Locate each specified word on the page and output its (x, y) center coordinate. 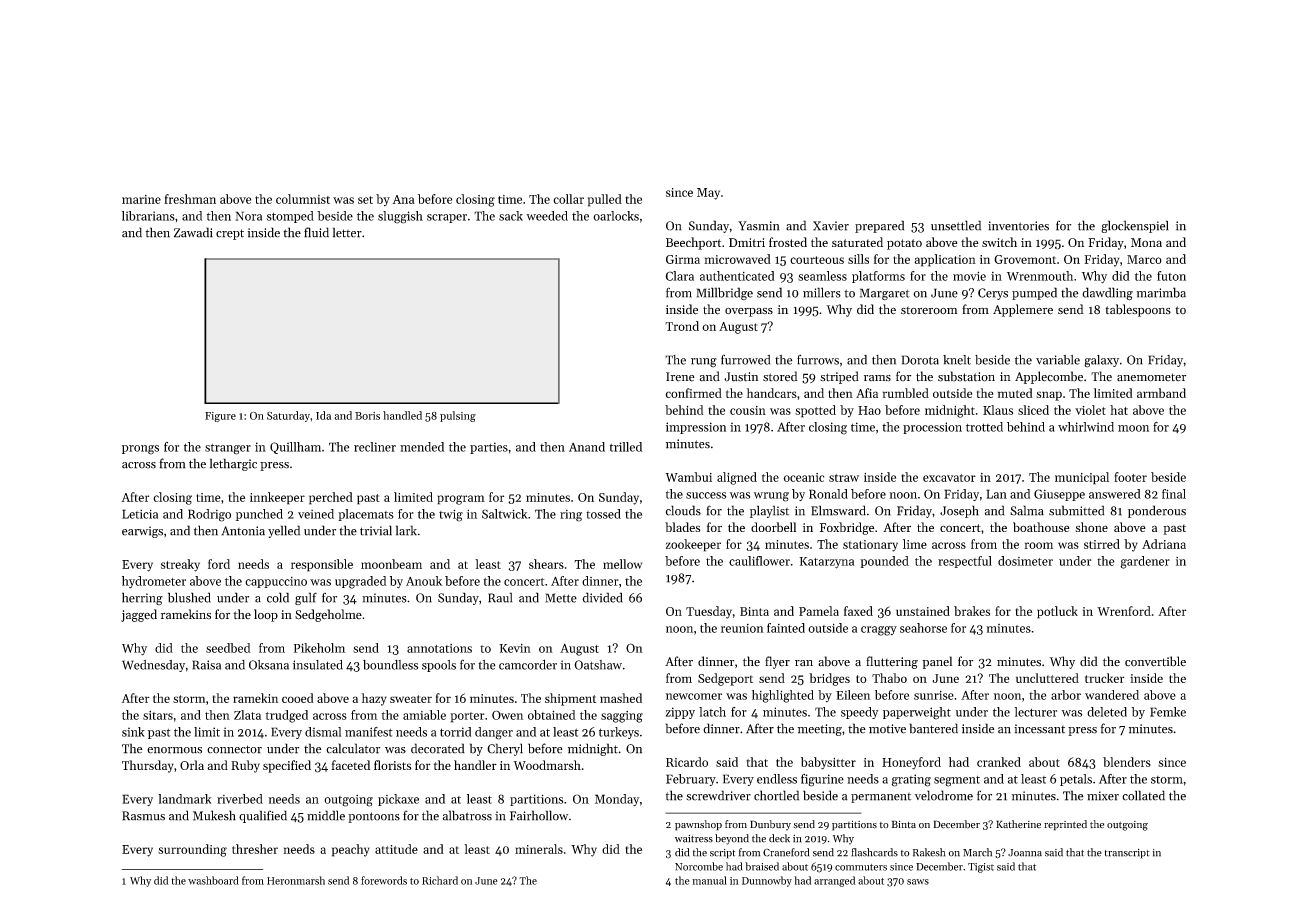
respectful (965, 562)
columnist (303, 199)
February (691, 780)
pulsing (458, 416)
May (708, 194)
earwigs (142, 532)
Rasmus (143, 816)
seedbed (228, 648)
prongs (140, 450)
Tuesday (709, 612)
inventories (1018, 226)
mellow (622, 564)
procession (932, 428)
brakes (972, 611)
